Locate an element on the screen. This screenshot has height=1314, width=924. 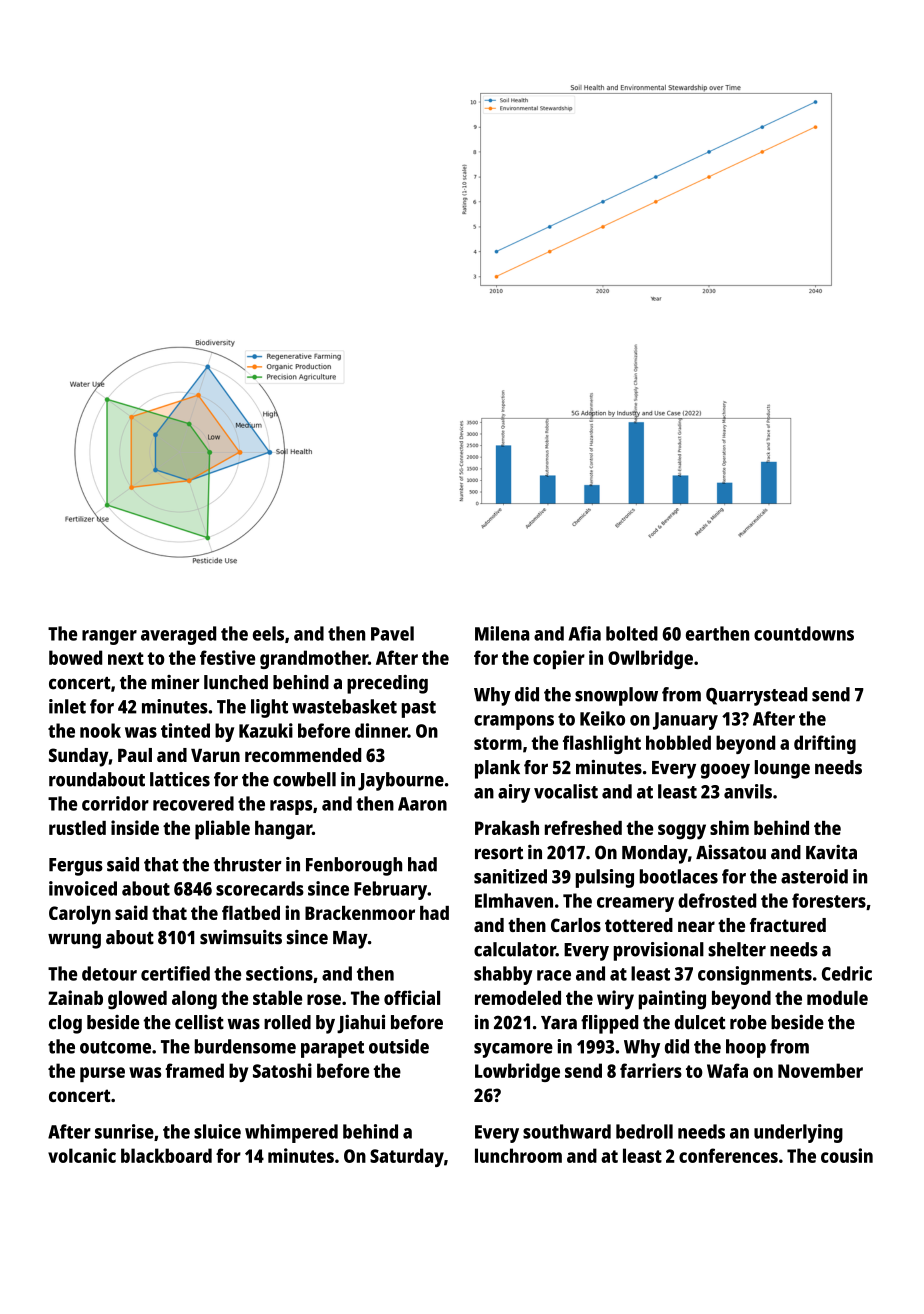
consignments is located at coordinates (755, 975).
